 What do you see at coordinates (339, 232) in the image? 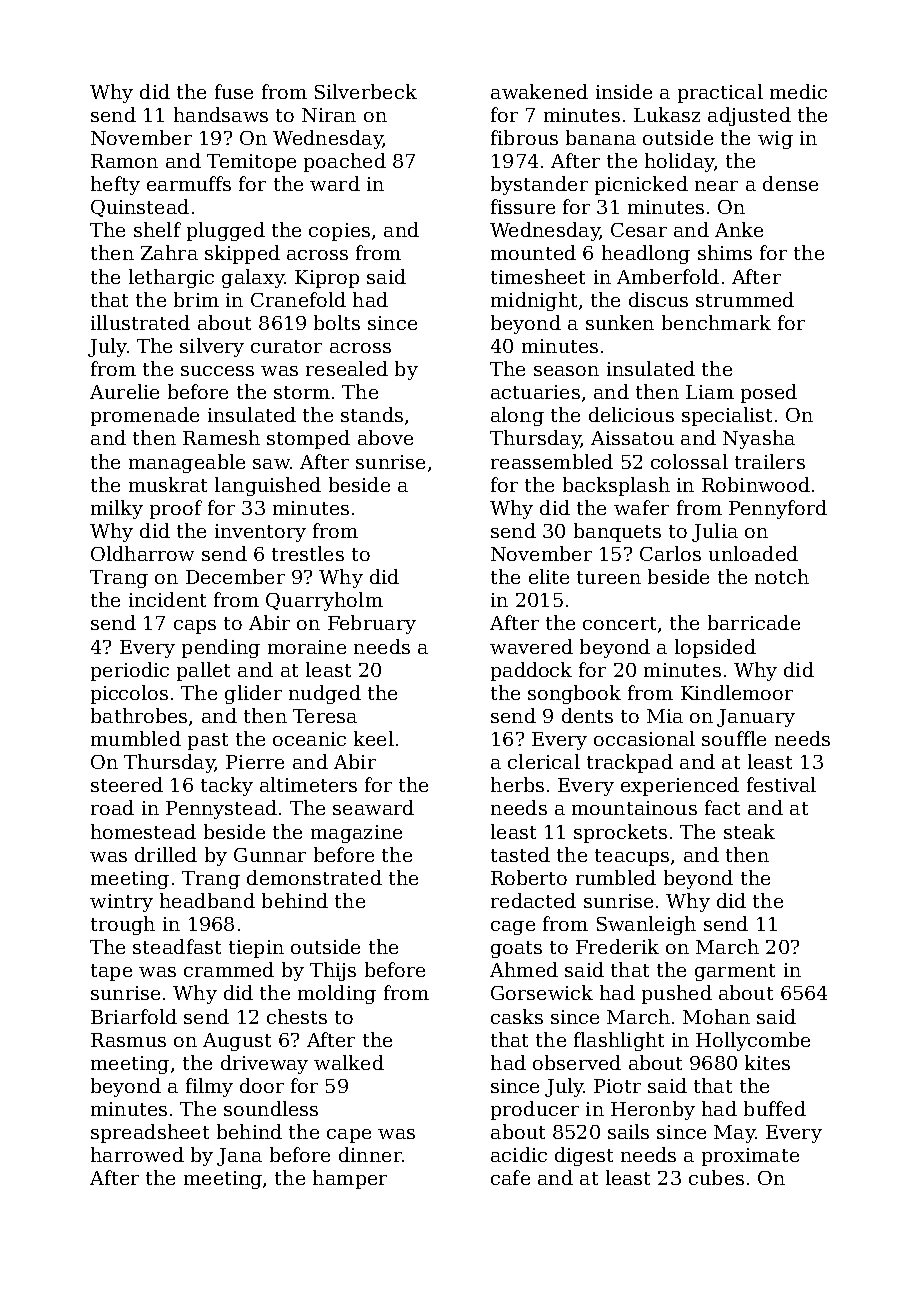
I see `copies` at bounding box center [339, 232].
